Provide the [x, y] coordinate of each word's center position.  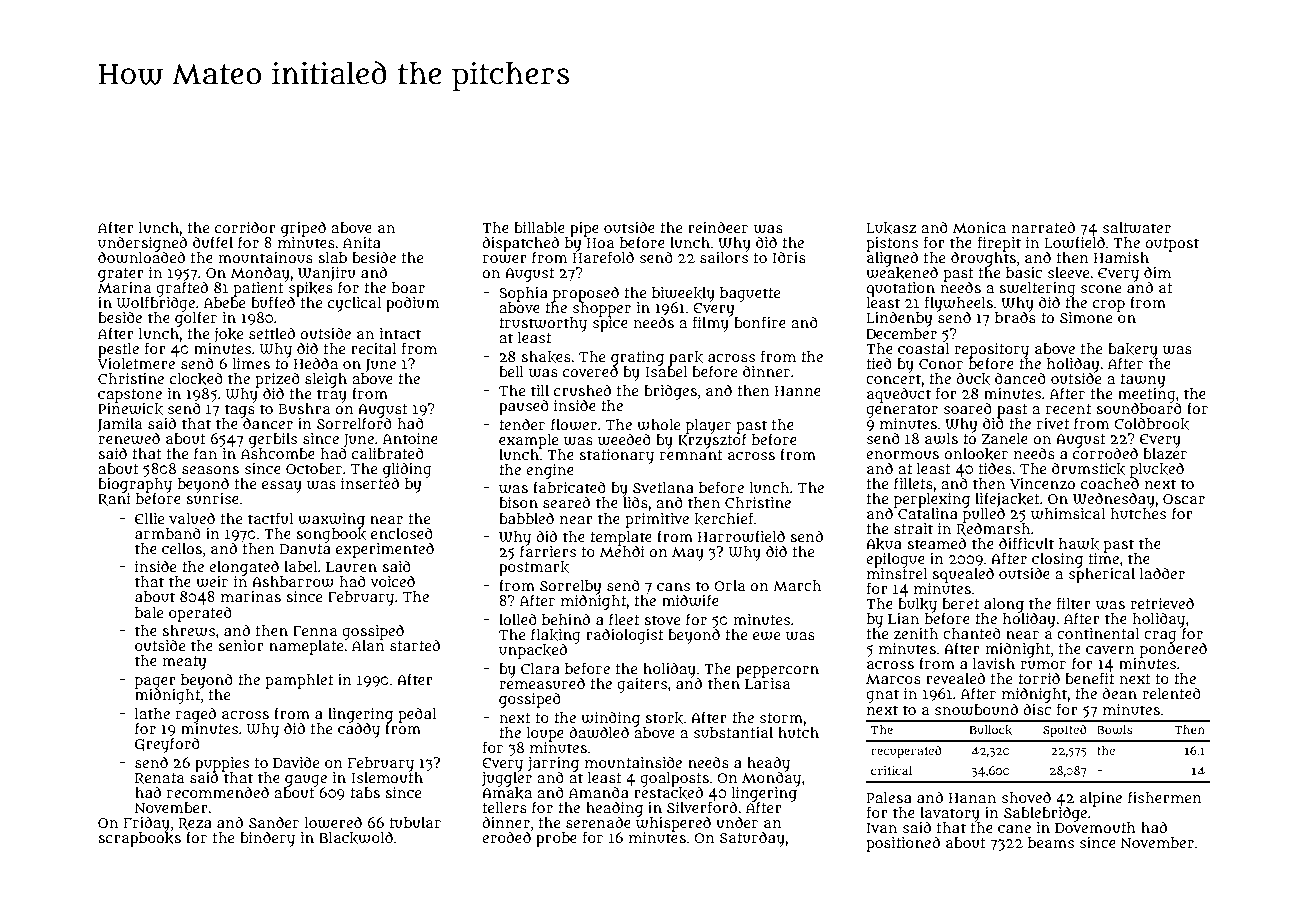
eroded [506, 837]
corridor [245, 227]
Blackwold [356, 837]
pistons [892, 244]
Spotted [1065, 731]
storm [781, 718]
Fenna [315, 631]
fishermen [1165, 797]
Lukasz [891, 228]
